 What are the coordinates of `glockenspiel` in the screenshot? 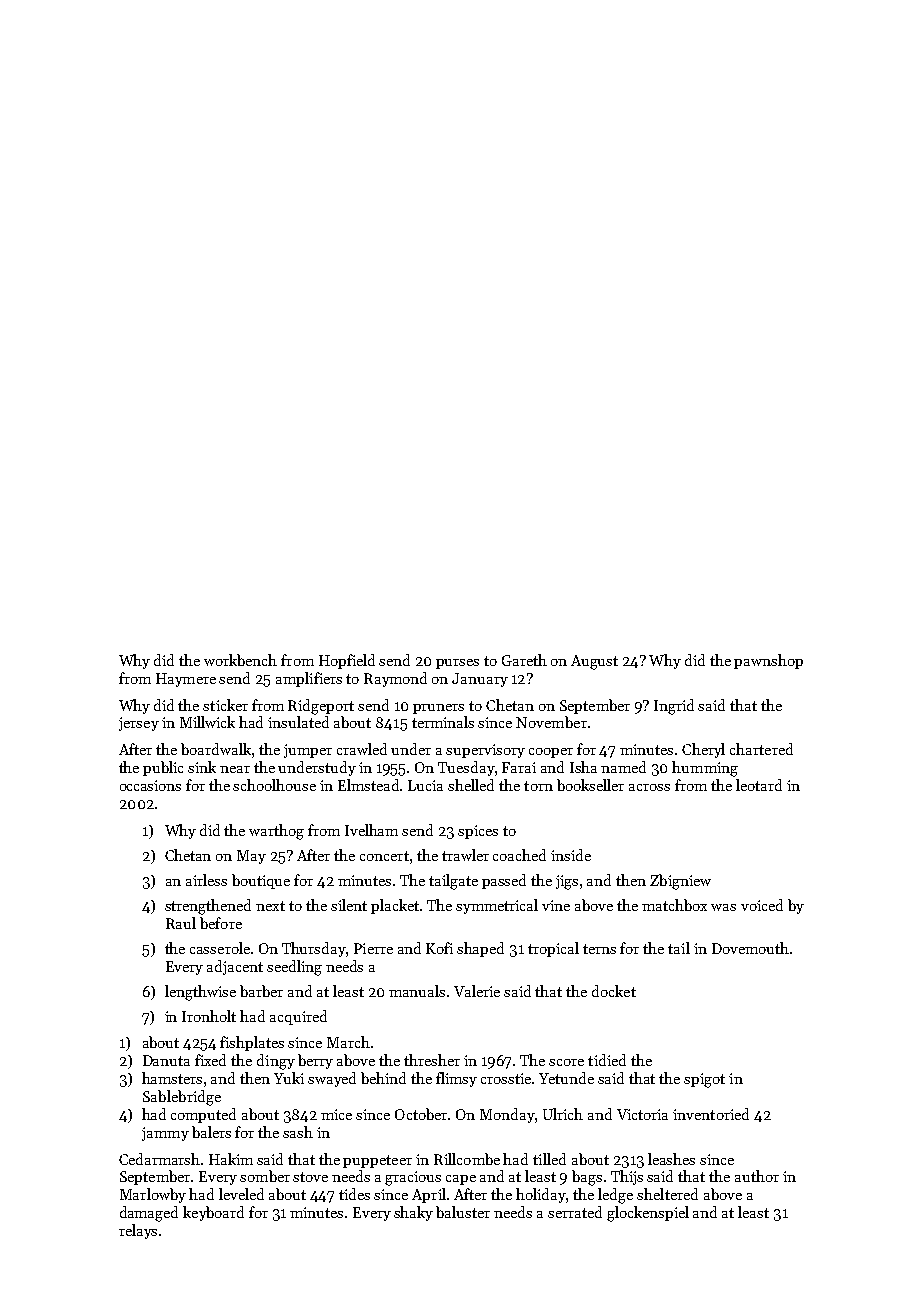 It's located at (648, 1214).
